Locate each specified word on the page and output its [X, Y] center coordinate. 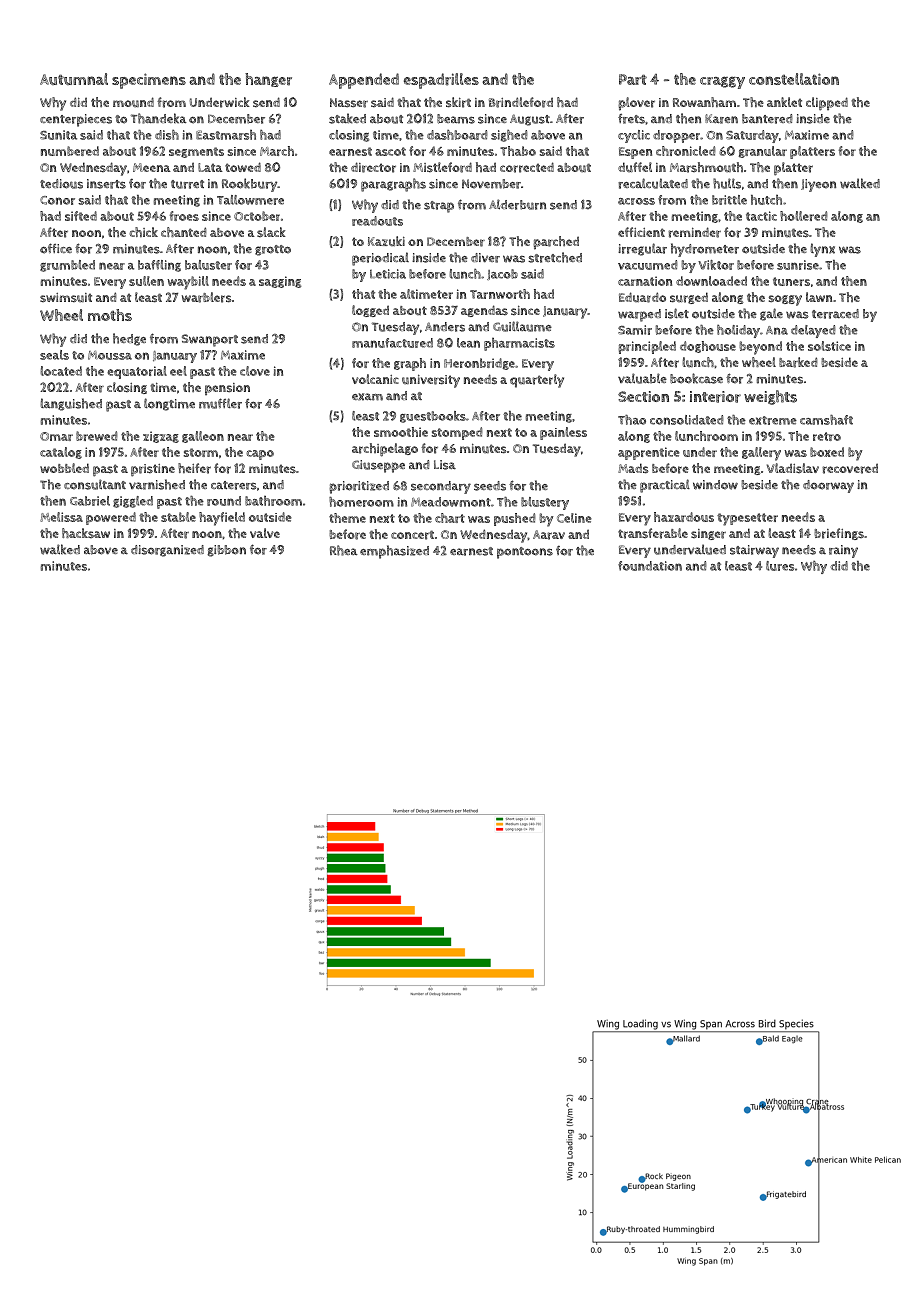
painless [563, 433]
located [61, 371]
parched [556, 243]
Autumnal [74, 79]
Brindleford [521, 102]
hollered [804, 216]
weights [770, 397]
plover [636, 104]
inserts [106, 184]
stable [178, 517]
